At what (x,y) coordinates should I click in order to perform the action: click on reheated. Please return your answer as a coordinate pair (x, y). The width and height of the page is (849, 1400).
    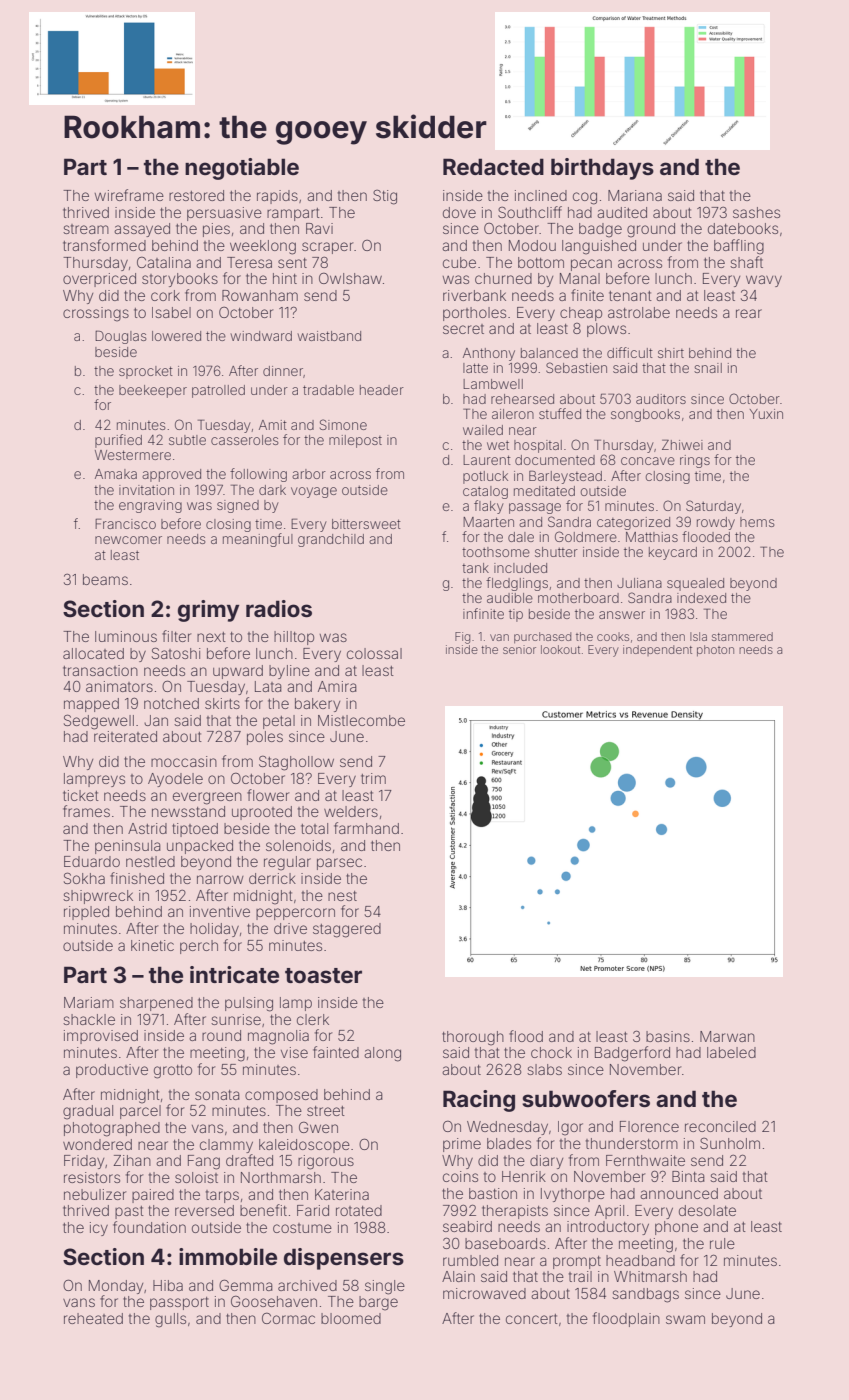
    Looking at the image, I should click on (93, 1318).
